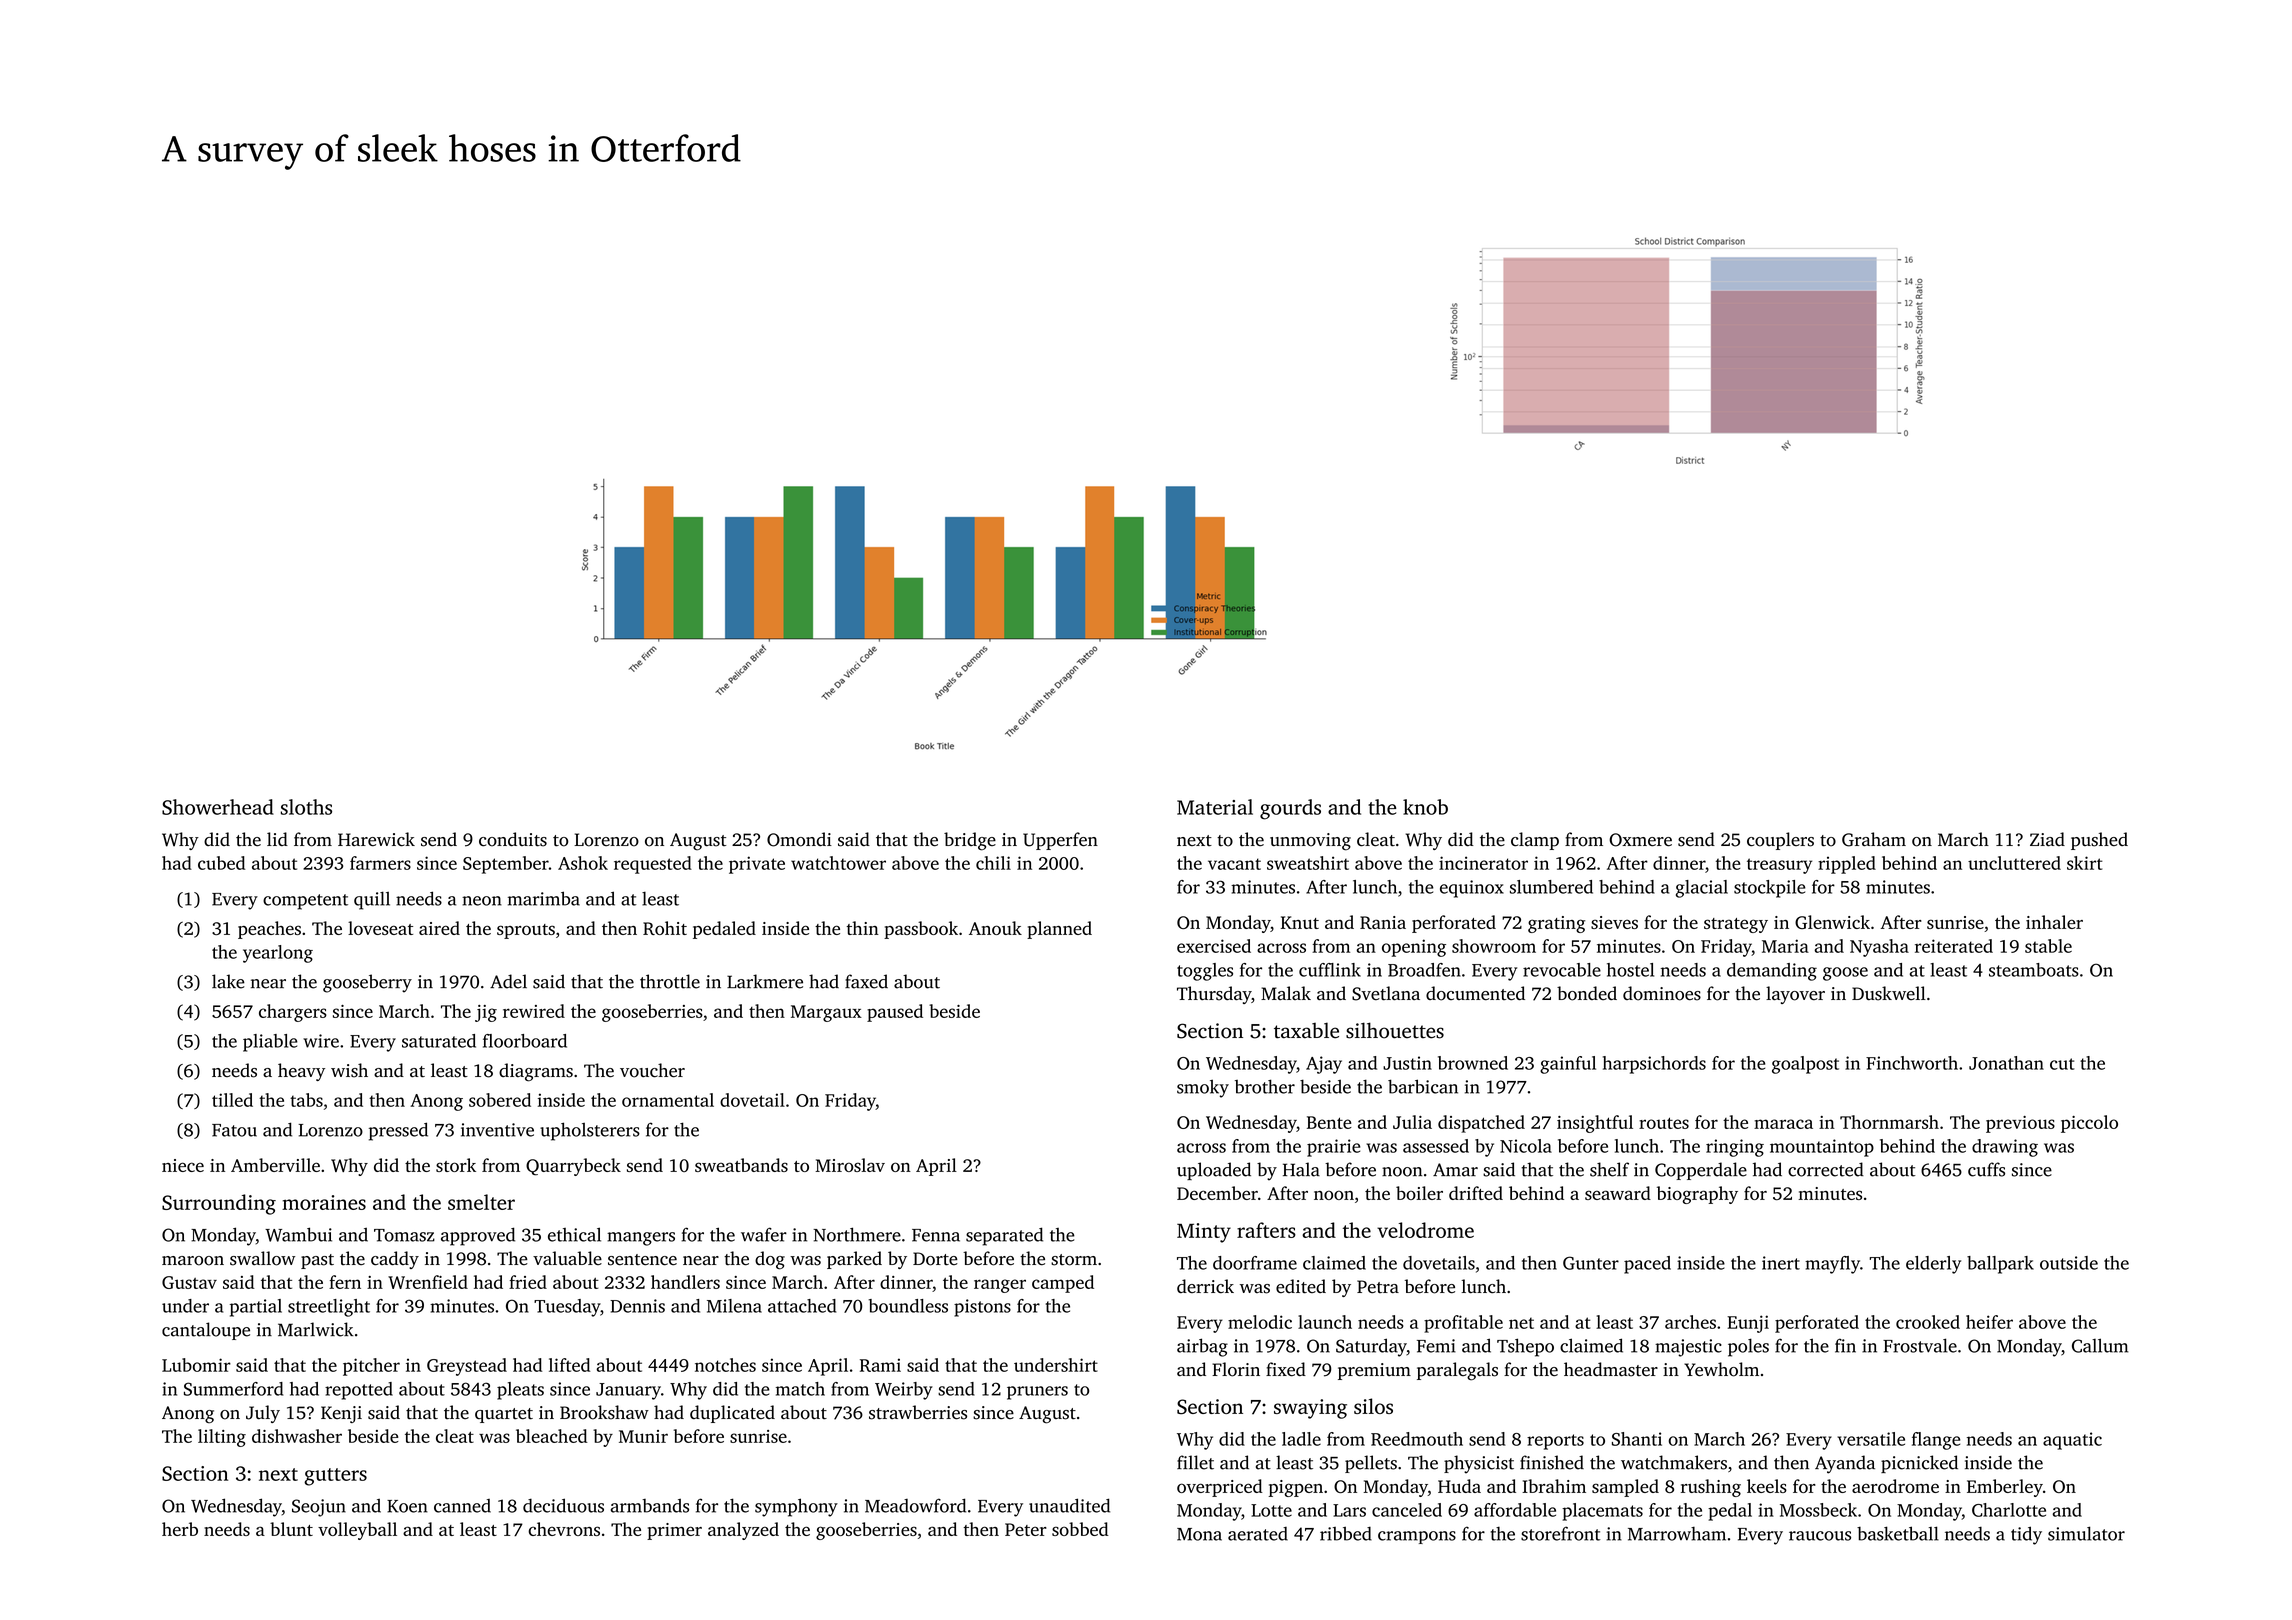  What do you see at coordinates (918, 1412) in the screenshot?
I see `strawberries` at bounding box center [918, 1412].
